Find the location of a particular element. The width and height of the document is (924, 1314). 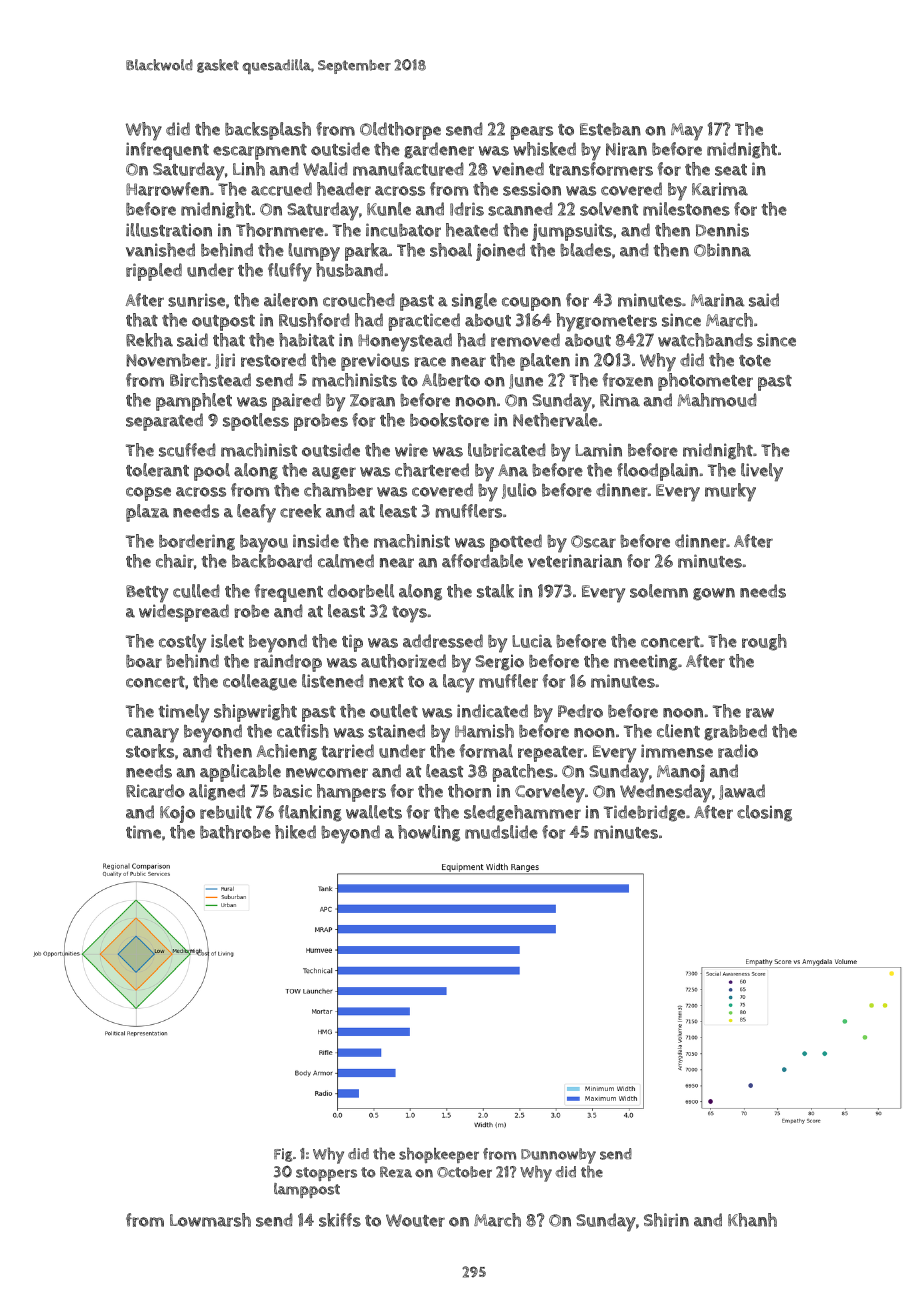

Tidebridge is located at coordinates (644, 813).
